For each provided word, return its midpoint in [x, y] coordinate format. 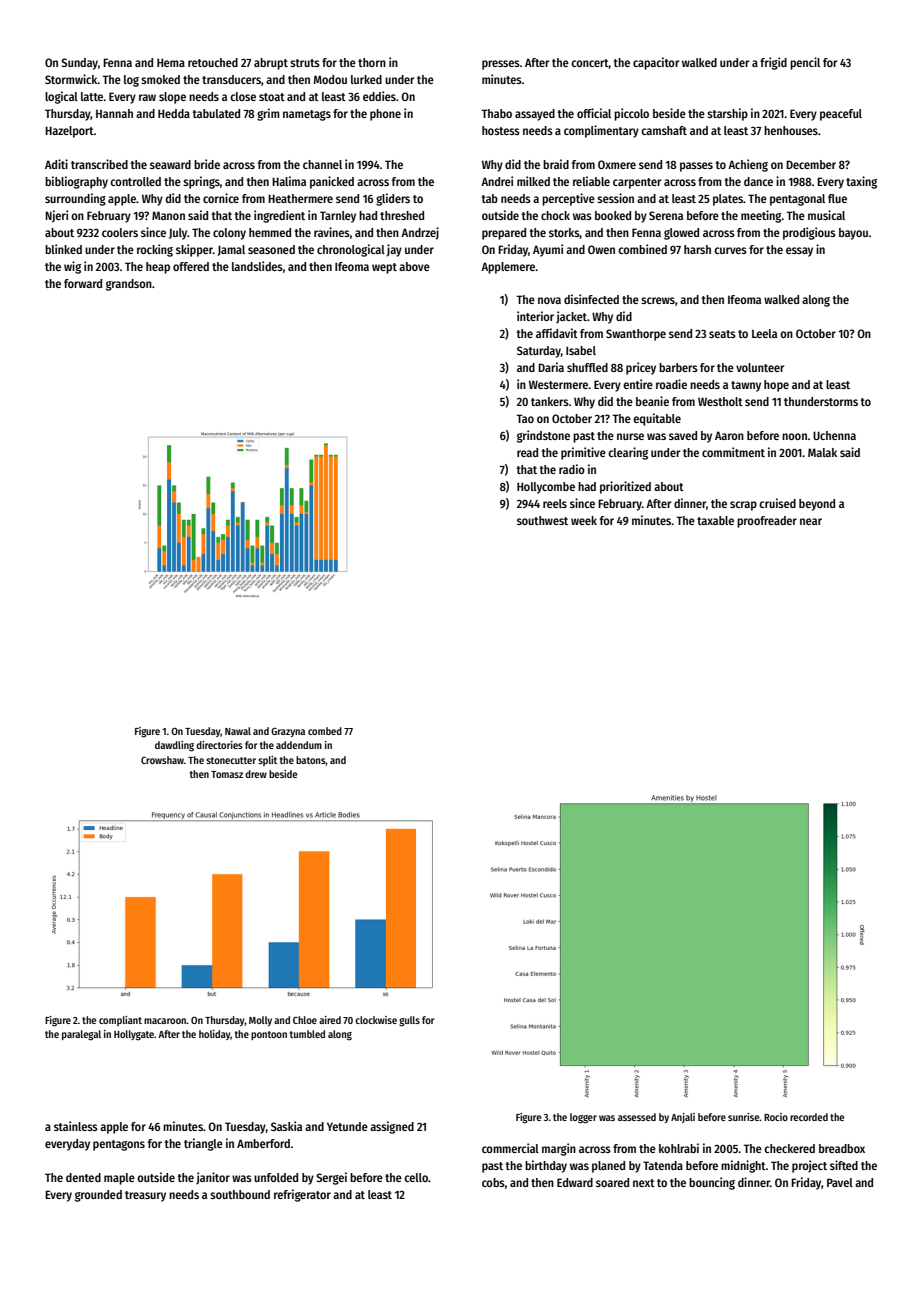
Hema [171, 62]
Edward [575, 1182]
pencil [805, 63]
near [811, 521]
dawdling [174, 746]
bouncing [712, 1183]
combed [325, 731]
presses [501, 65]
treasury [145, 1196]
